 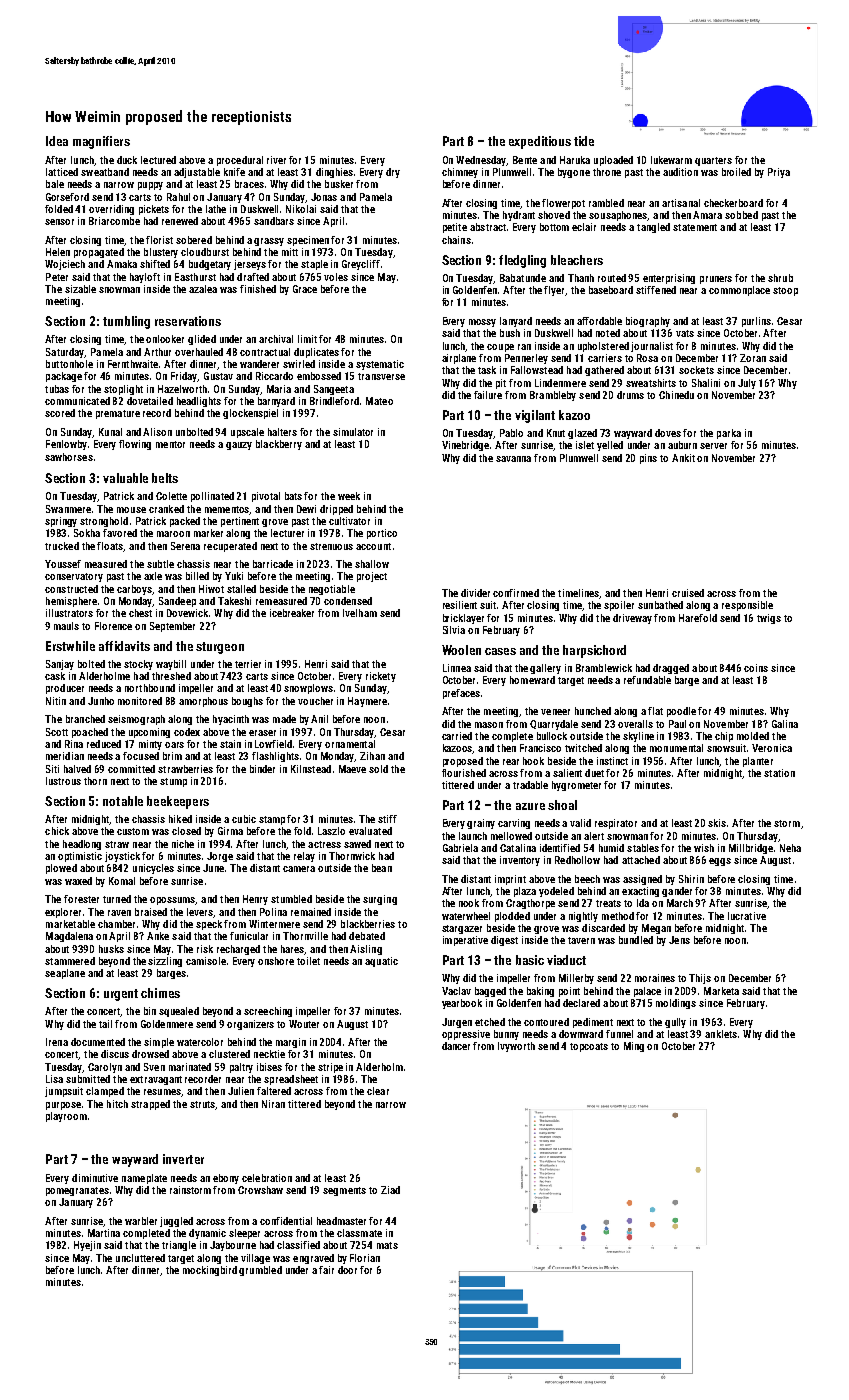 I want to click on Idea, so click(x=57, y=141).
